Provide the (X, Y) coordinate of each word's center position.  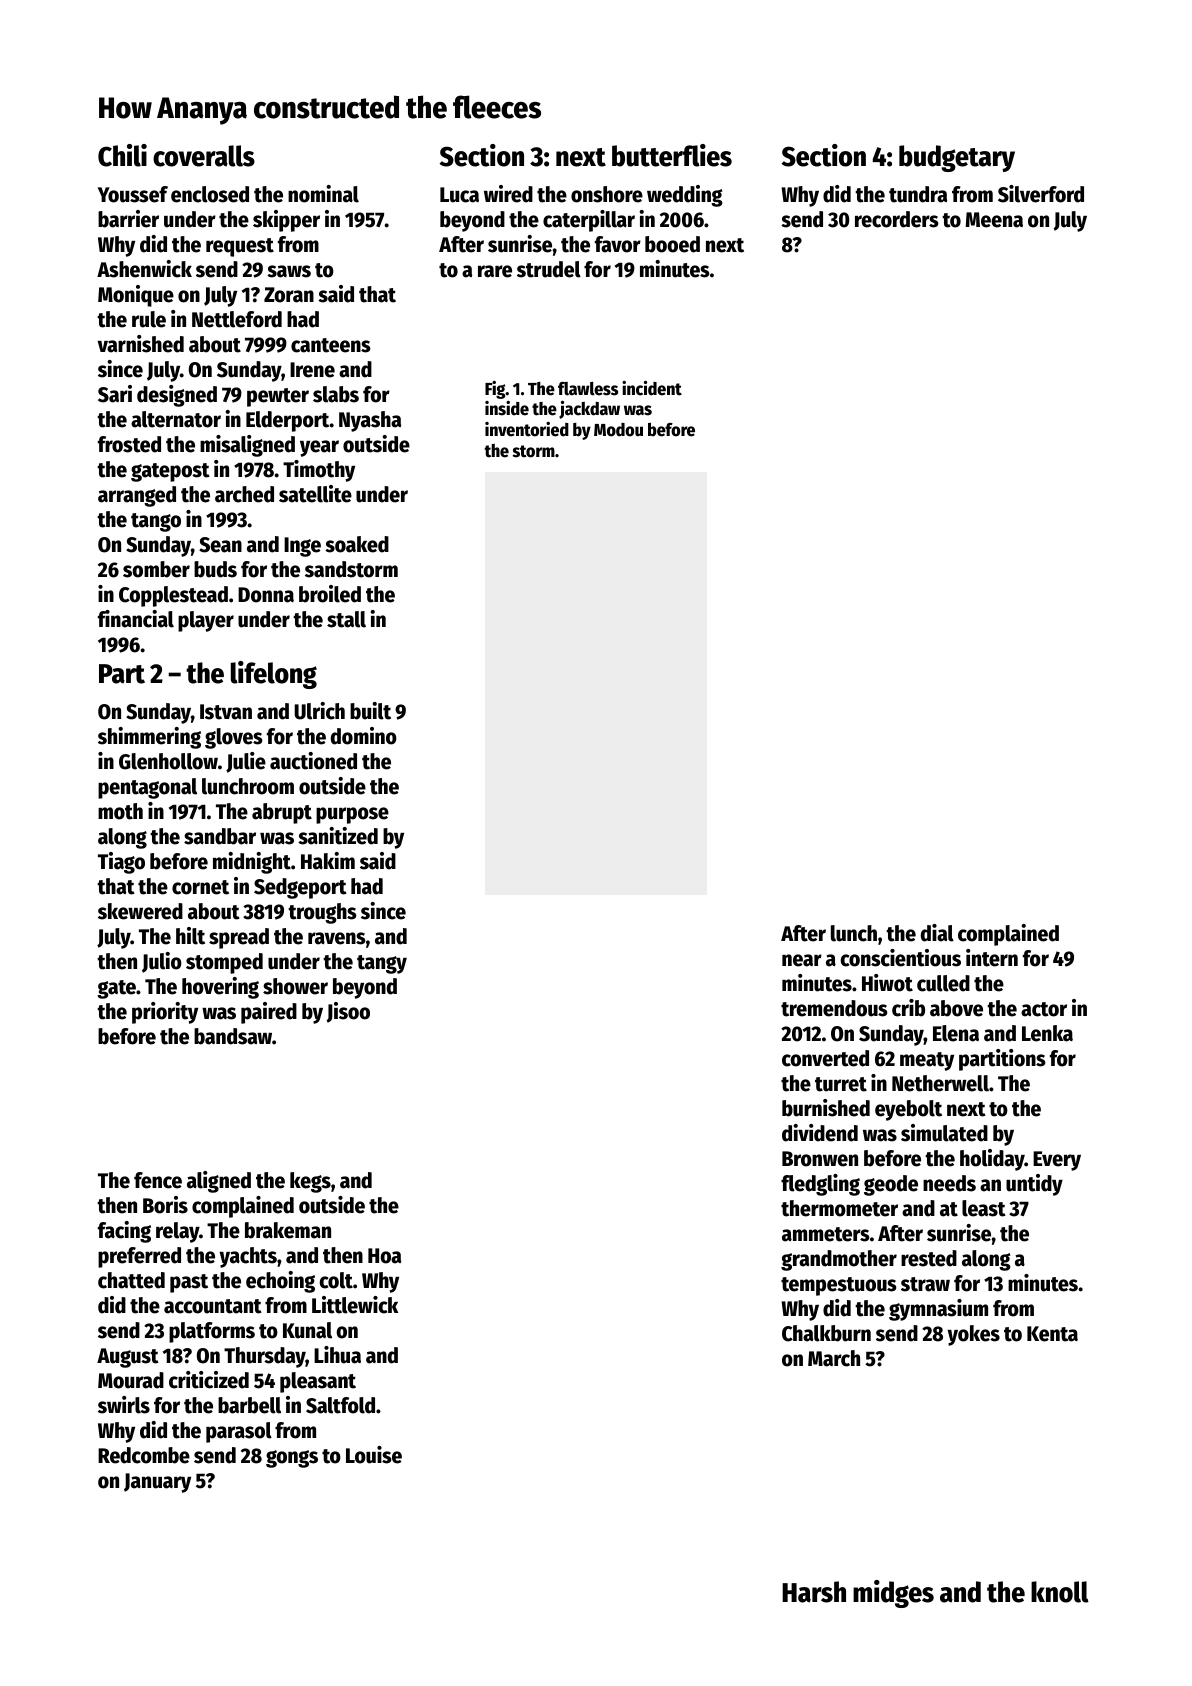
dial (937, 933)
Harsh (814, 1592)
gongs (292, 1459)
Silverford (1041, 194)
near (802, 960)
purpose (352, 815)
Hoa (384, 1256)
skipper (286, 221)
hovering (220, 988)
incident (652, 388)
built (370, 711)
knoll (1060, 1592)
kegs (310, 1182)
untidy (1034, 1185)
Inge (302, 547)
